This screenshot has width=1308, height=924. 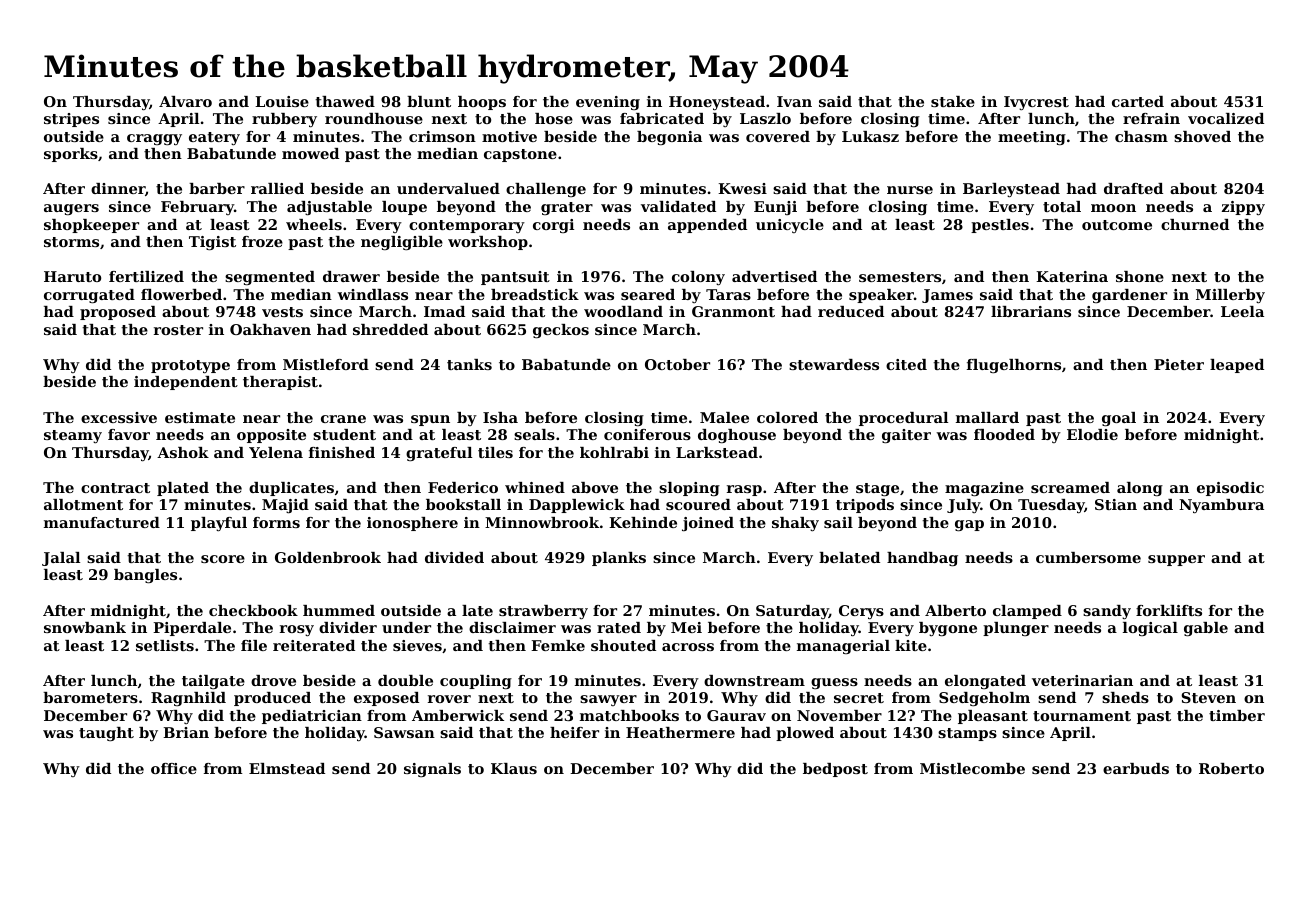 I want to click on Klaus, so click(x=514, y=768).
